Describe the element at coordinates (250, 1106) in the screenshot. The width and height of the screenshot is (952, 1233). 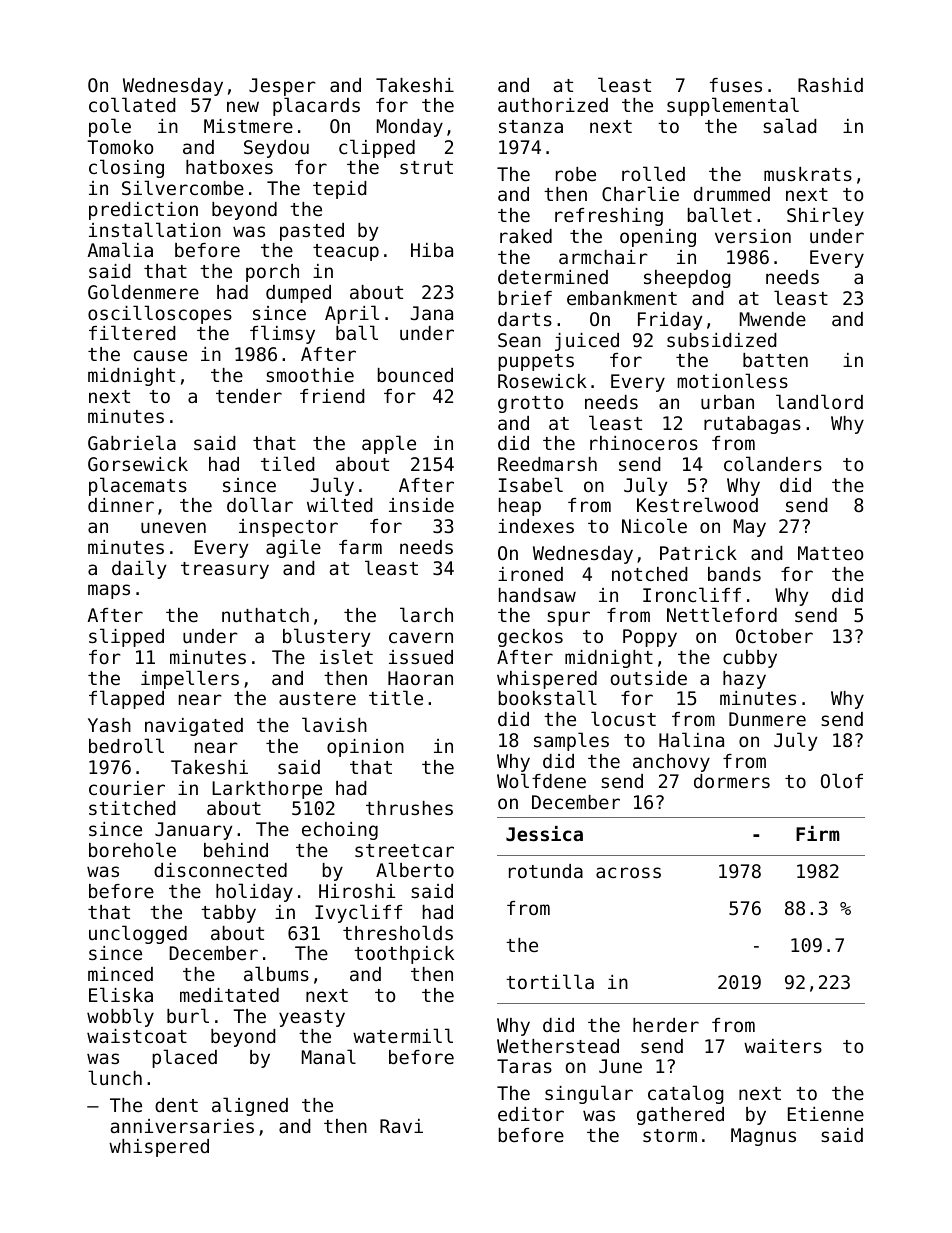
I see `aligned` at that location.
